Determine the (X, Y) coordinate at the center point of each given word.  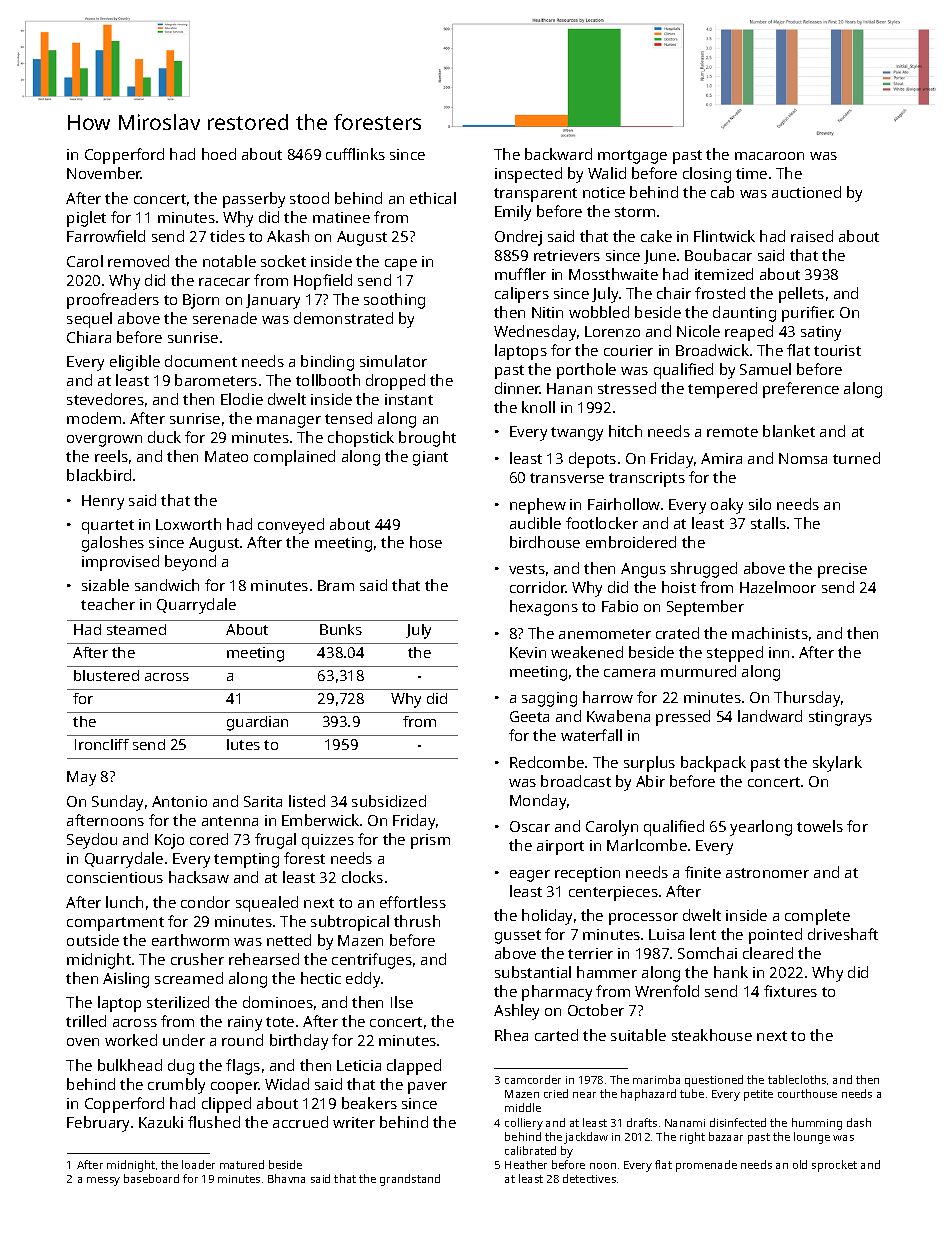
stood (309, 198)
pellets (801, 295)
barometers (216, 380)
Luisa (666, 934)
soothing (394, 301)
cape (401, 265)
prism (430, 841)
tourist (837, 350)
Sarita (263, 801)
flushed (214, 1122)
